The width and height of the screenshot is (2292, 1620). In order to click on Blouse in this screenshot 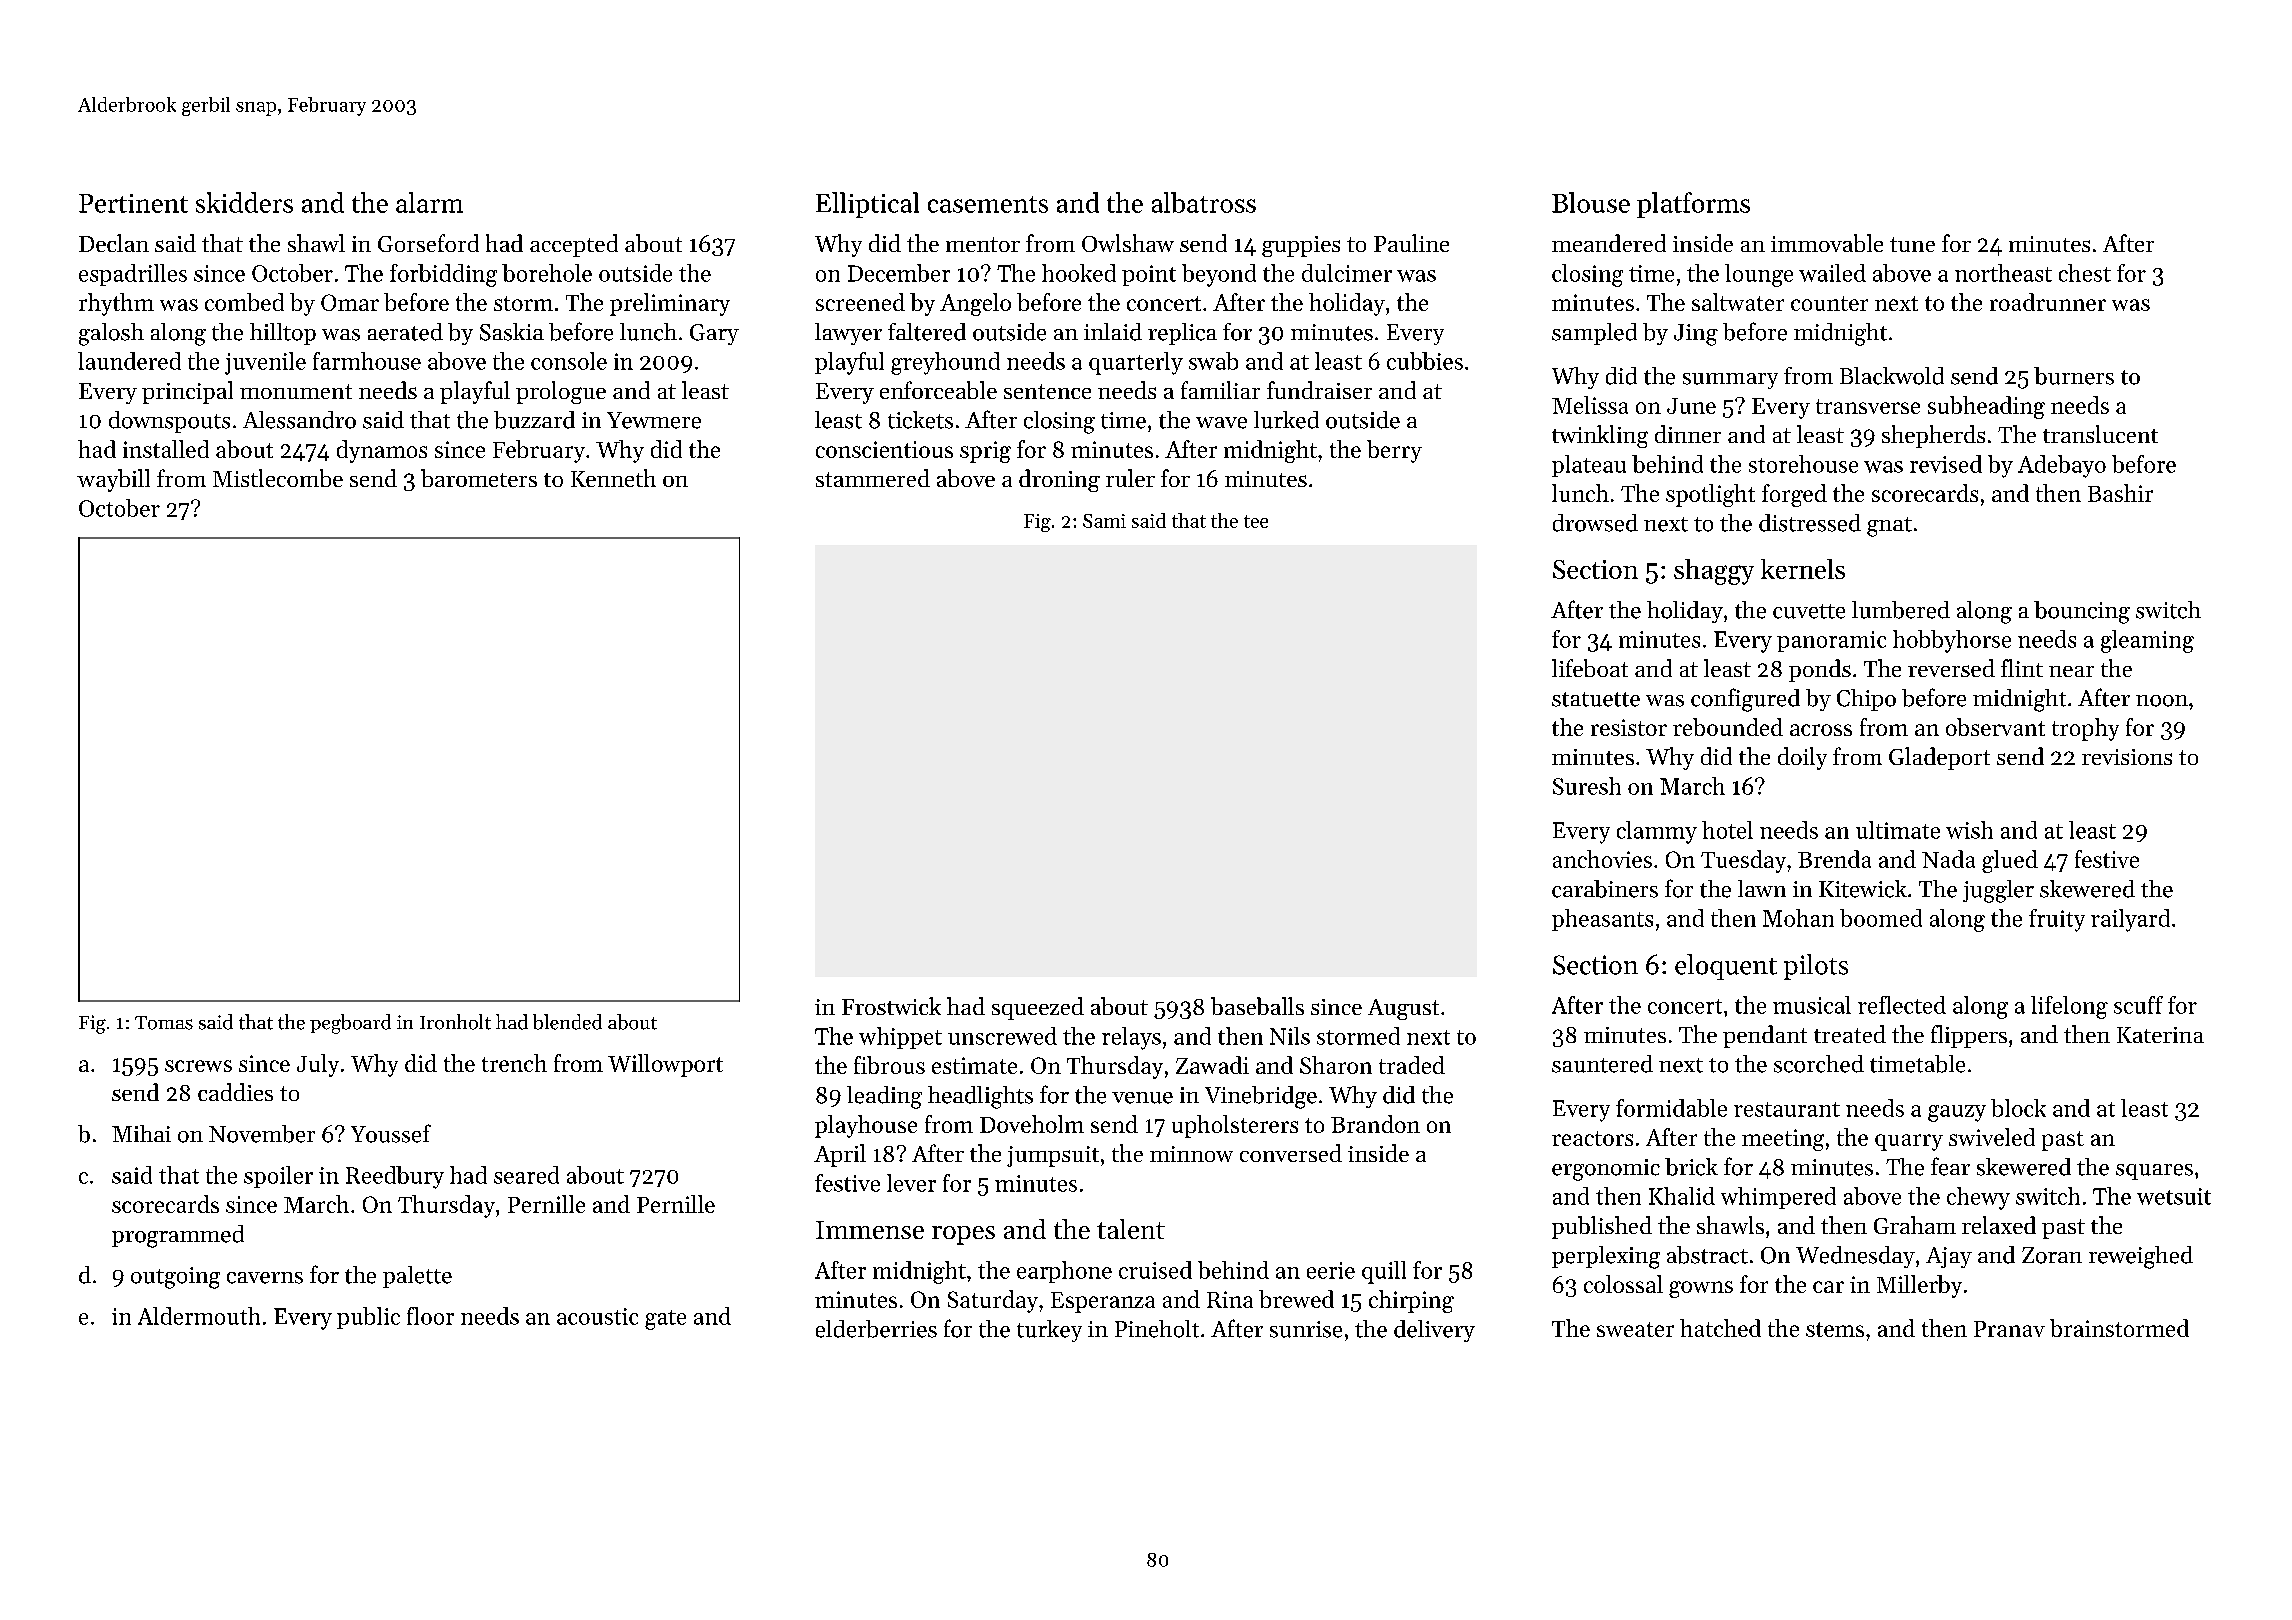, I will do `click(1591, 202)`.
